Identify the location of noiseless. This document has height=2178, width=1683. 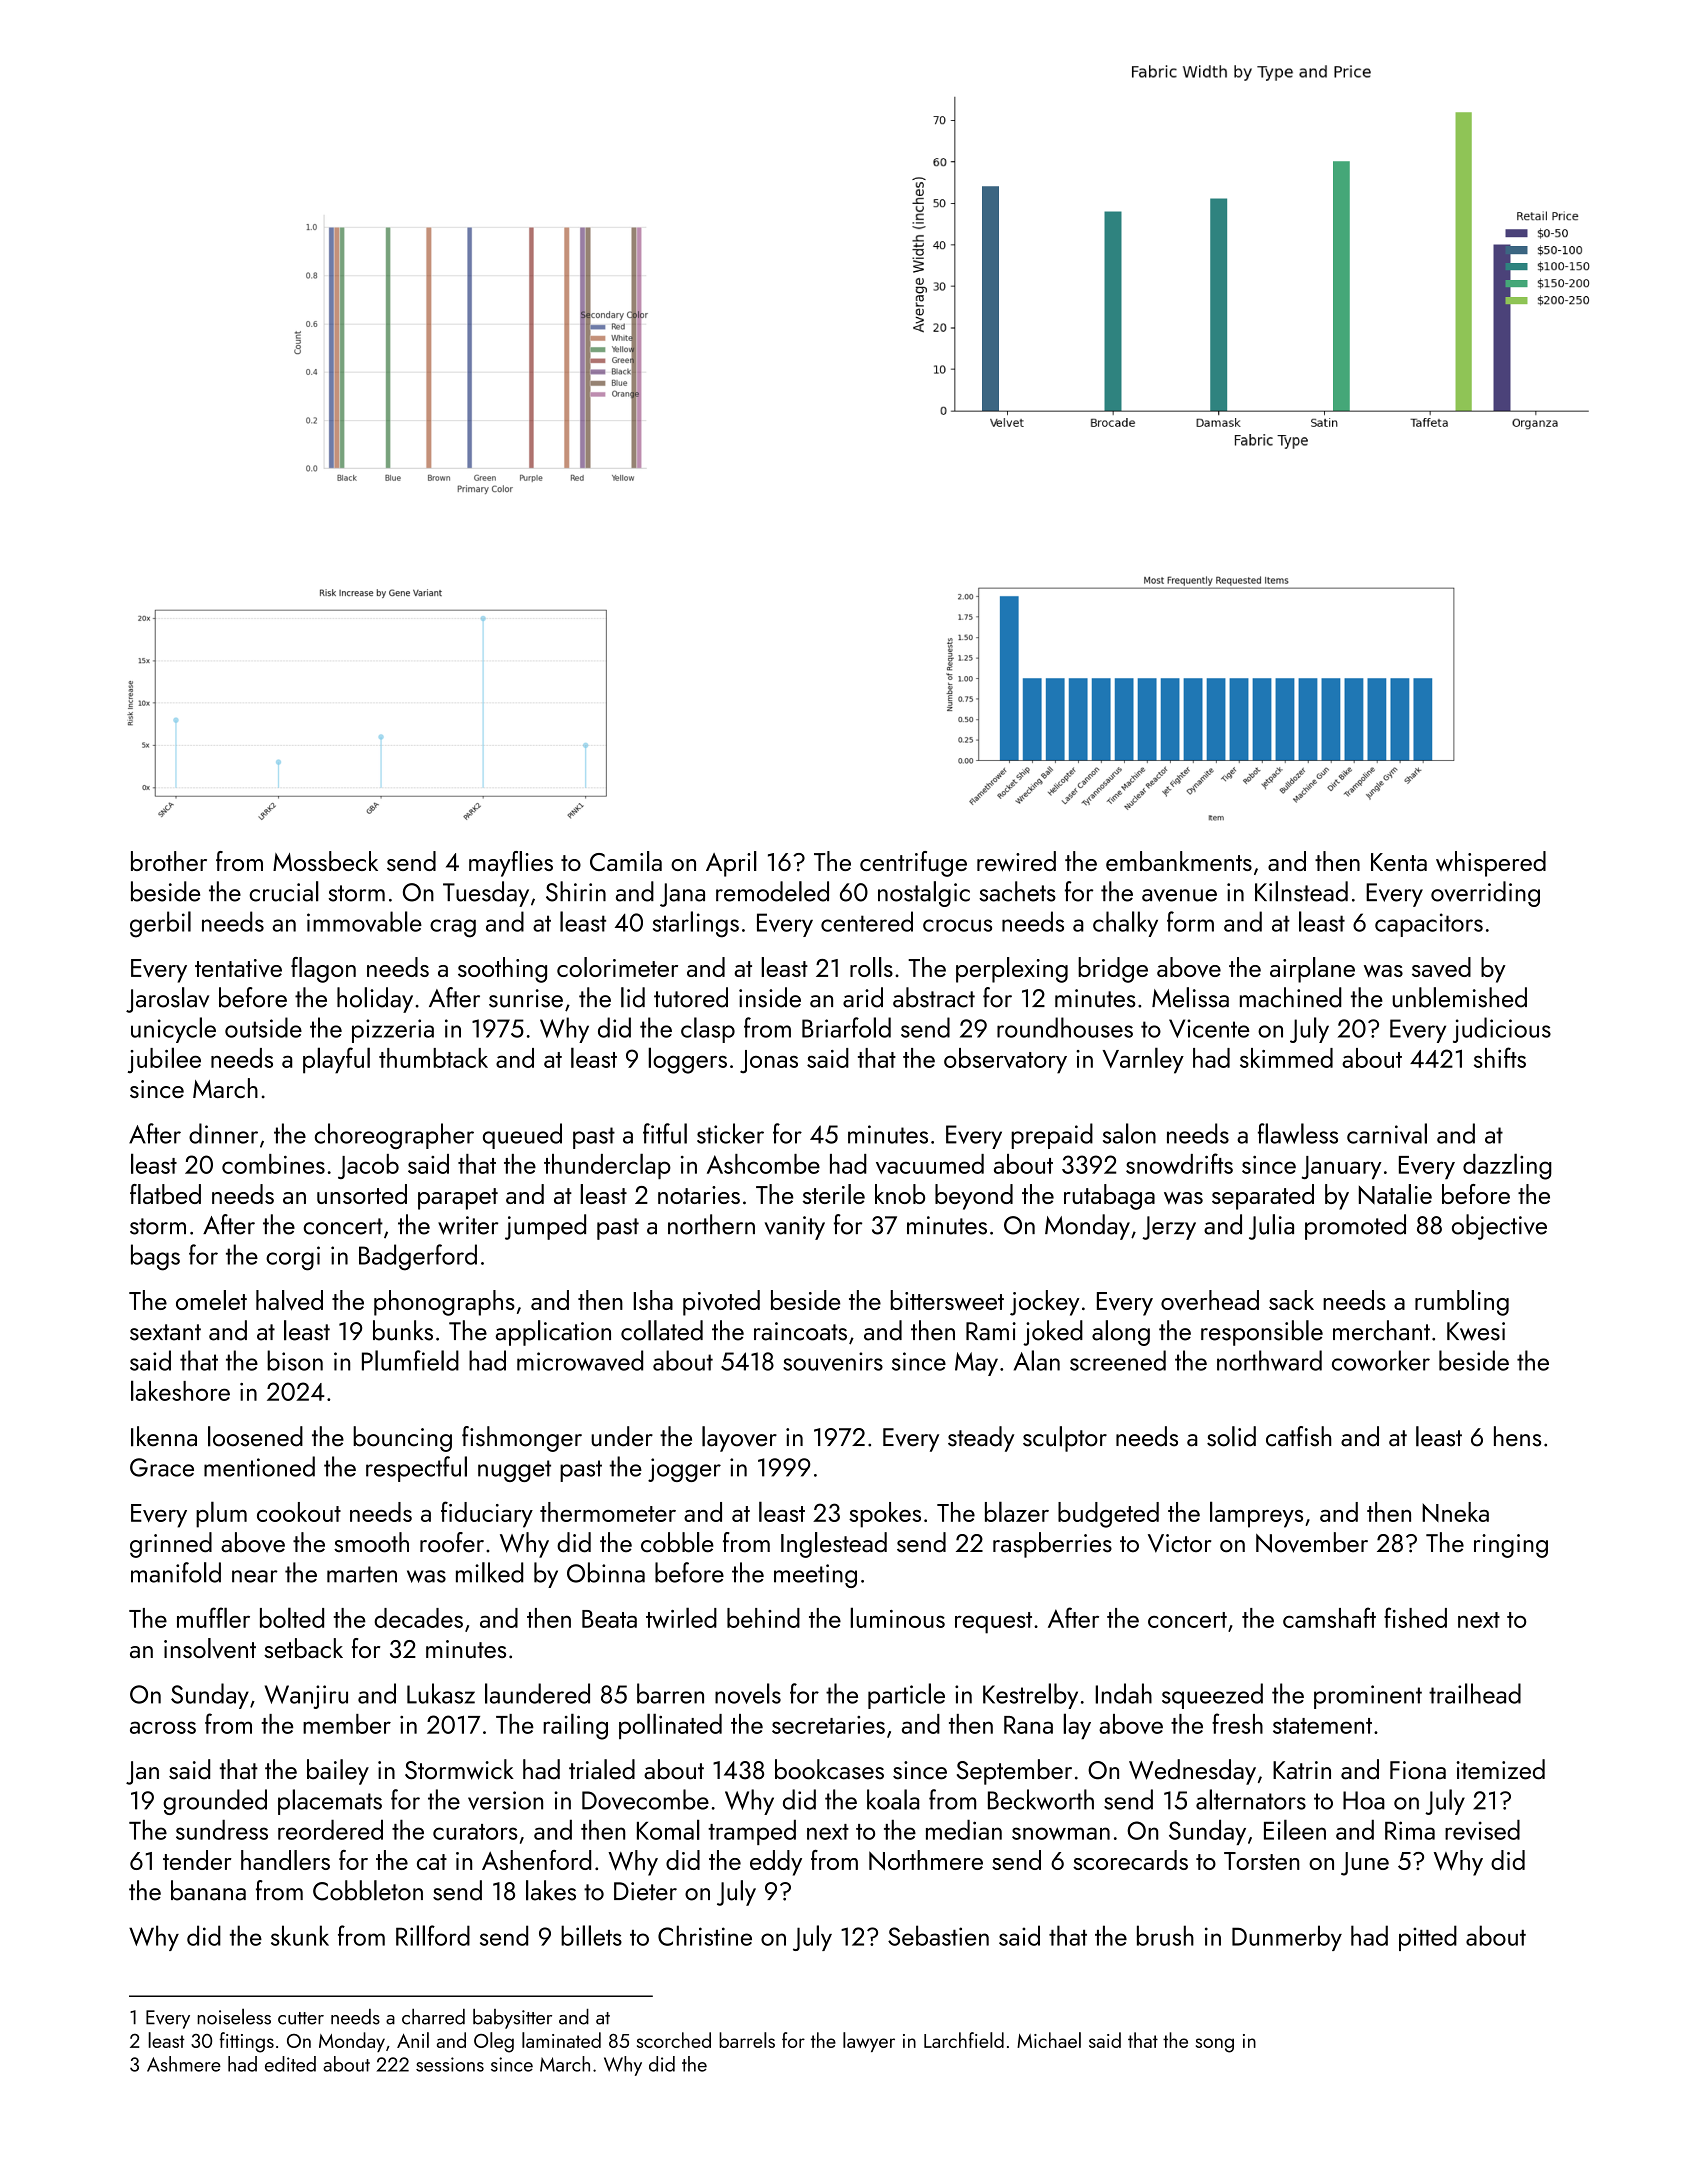
(234, 2016).
